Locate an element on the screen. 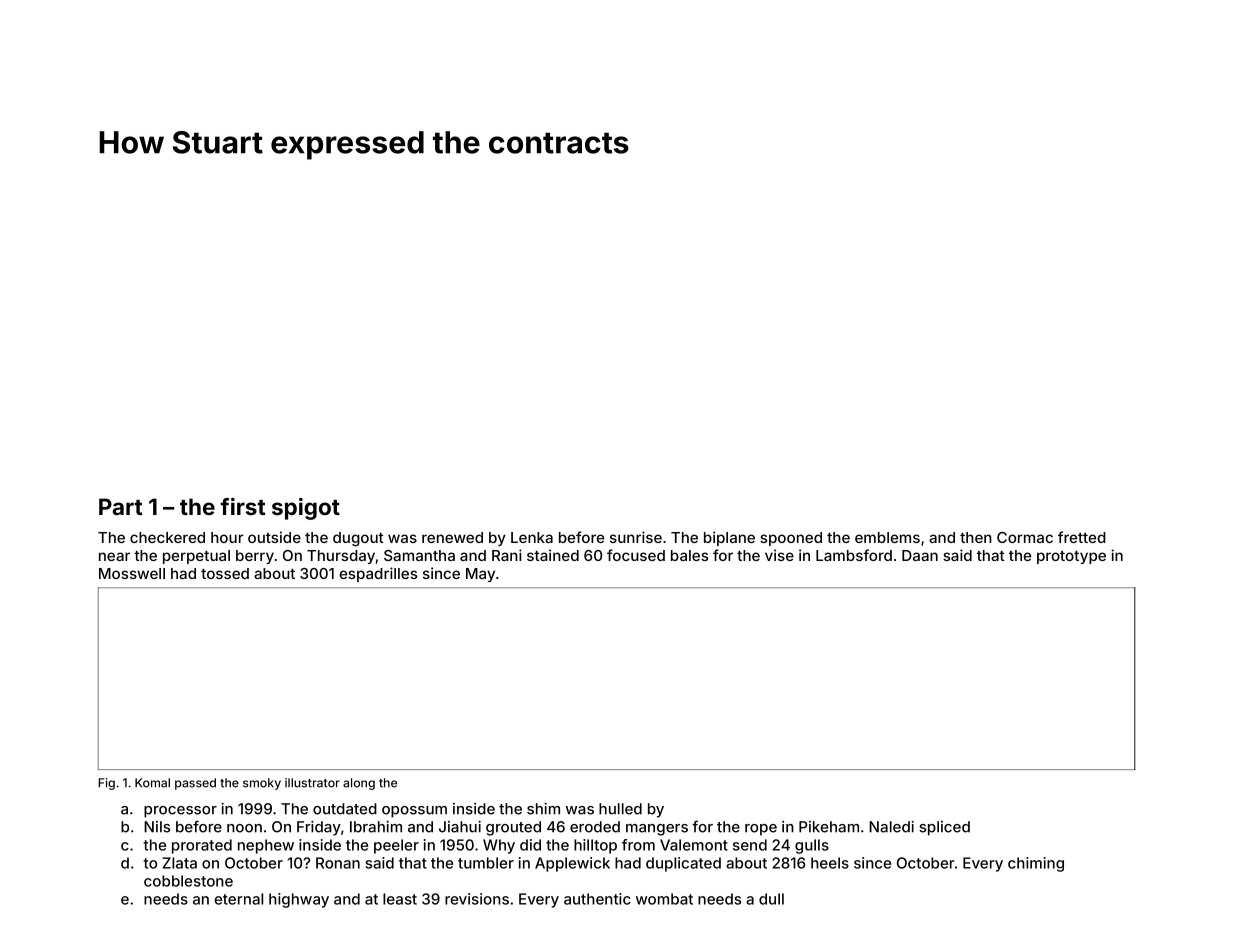 Image resolution: width=1233 pixels, height=952 pixels. Fig is located at coordinates (106, 784).
